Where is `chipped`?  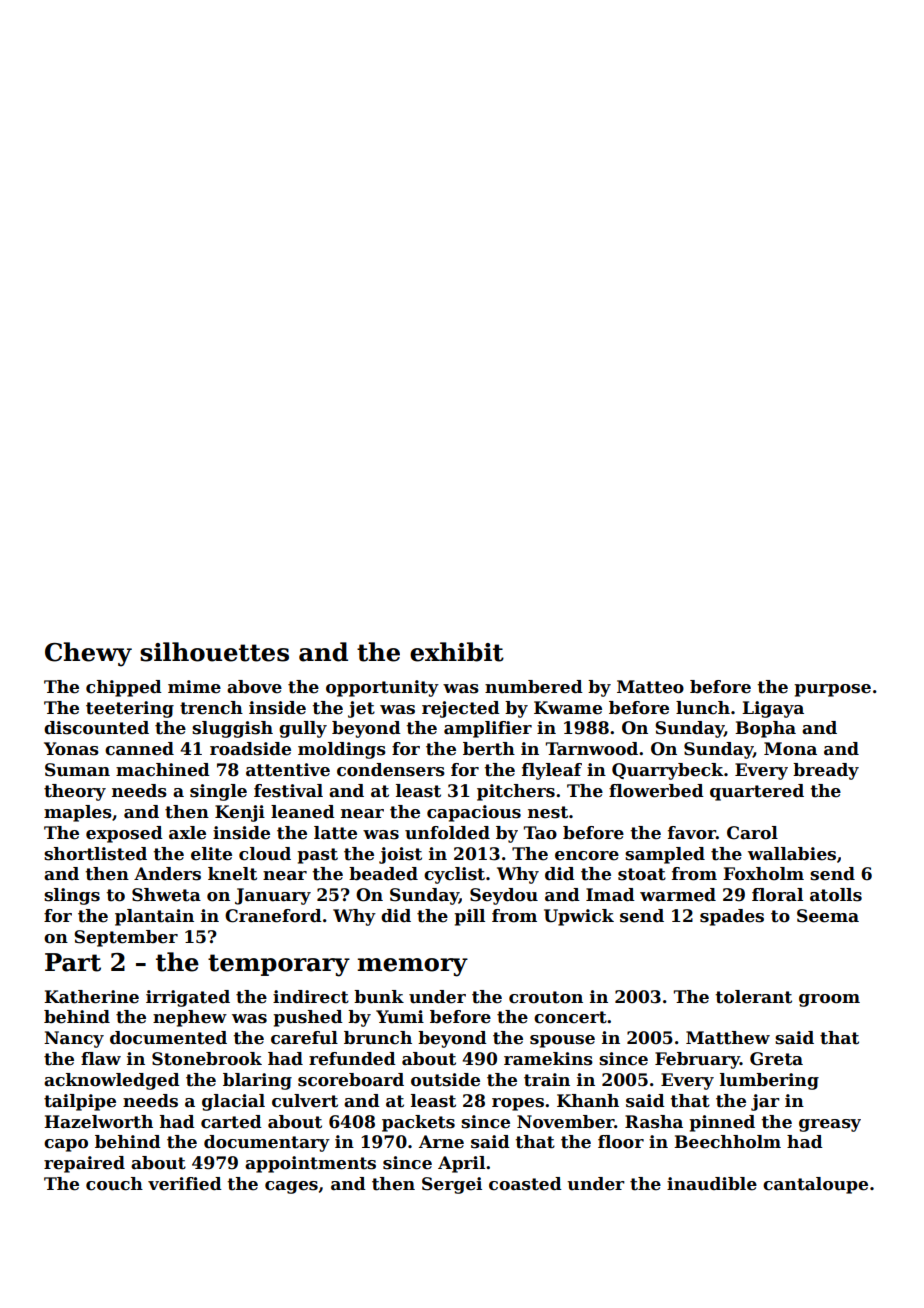 chipped is located at coordinates (124, 688).
